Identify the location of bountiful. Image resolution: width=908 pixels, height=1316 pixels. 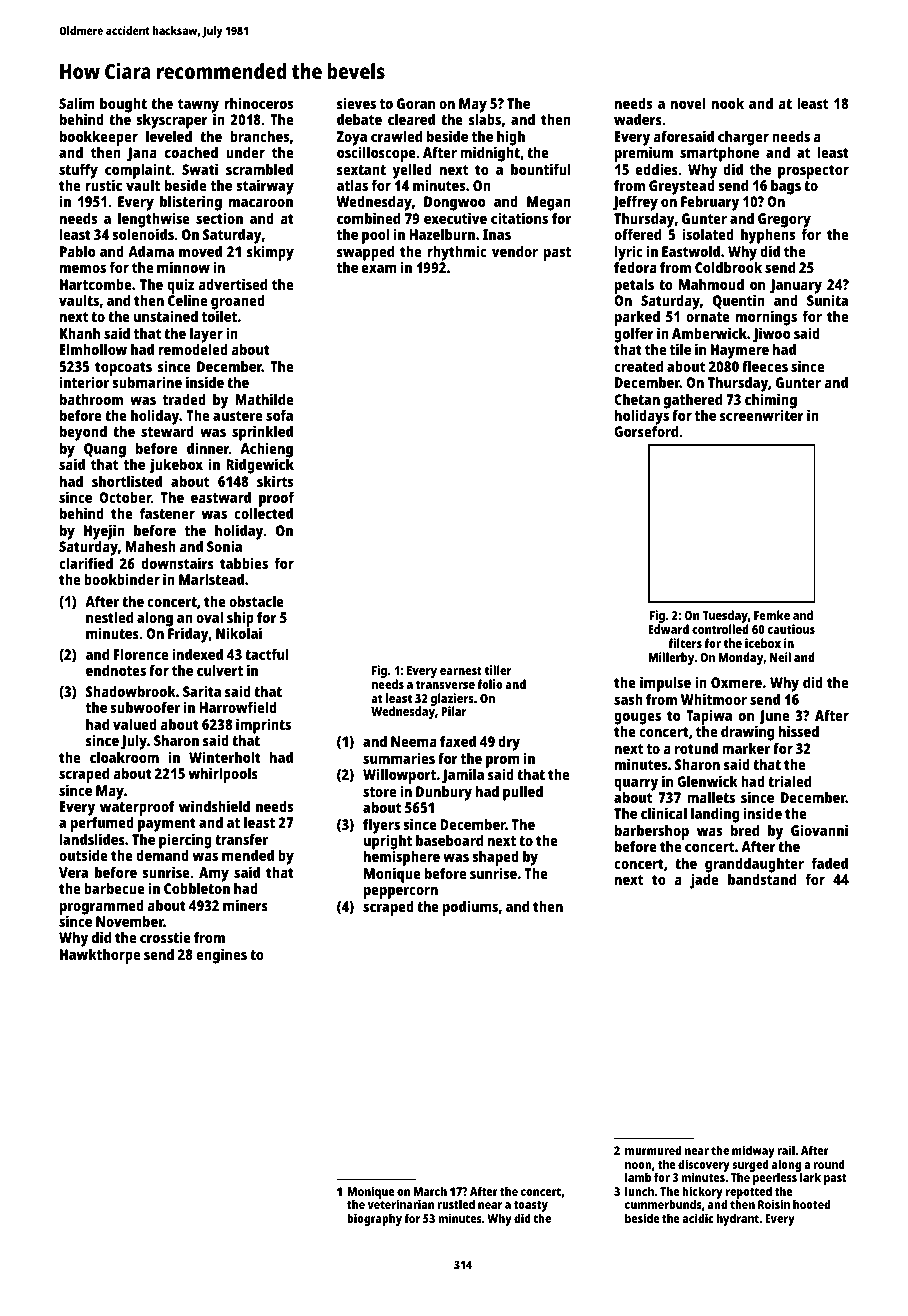
(541, 169).
